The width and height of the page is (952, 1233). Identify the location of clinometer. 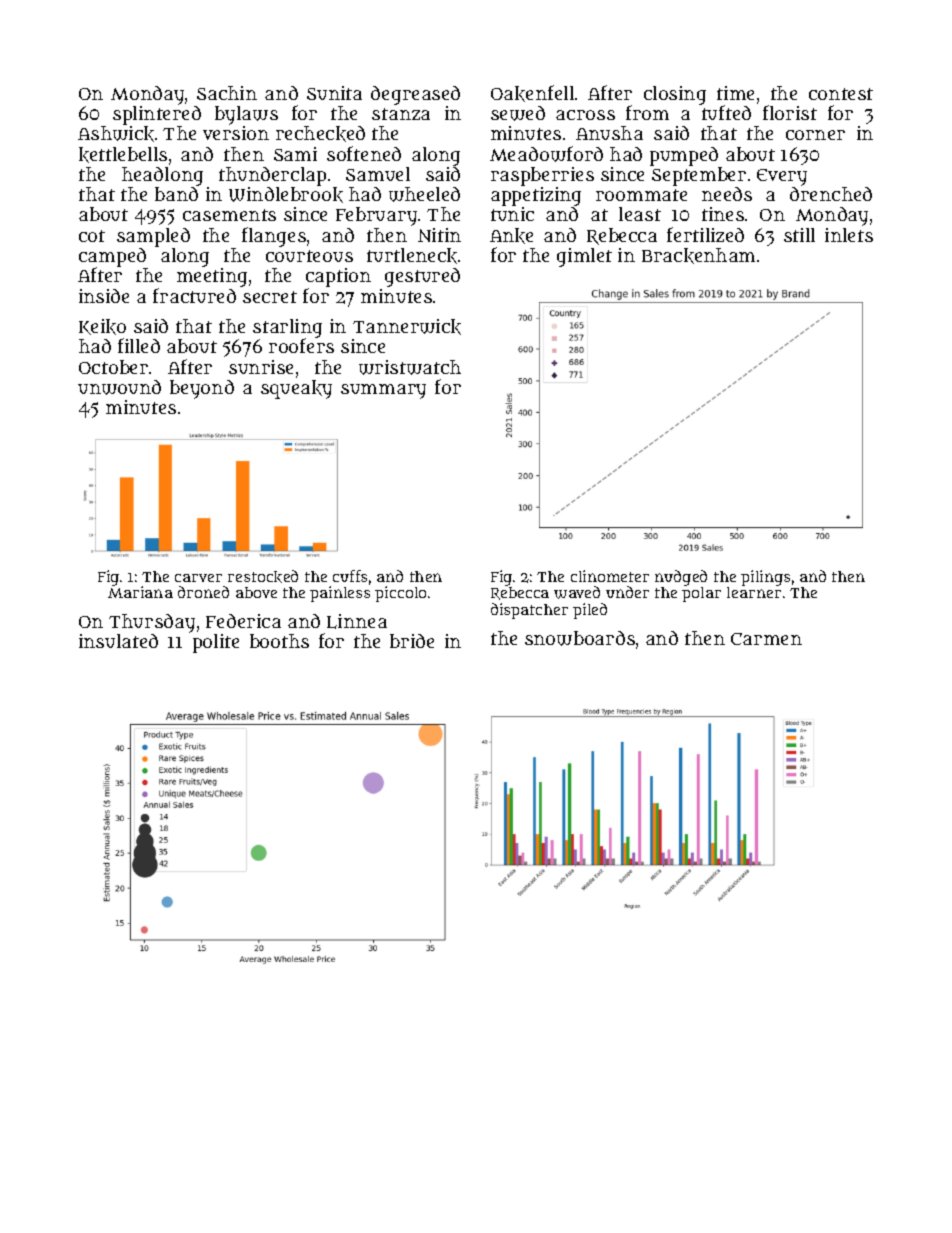
(610, 576).
